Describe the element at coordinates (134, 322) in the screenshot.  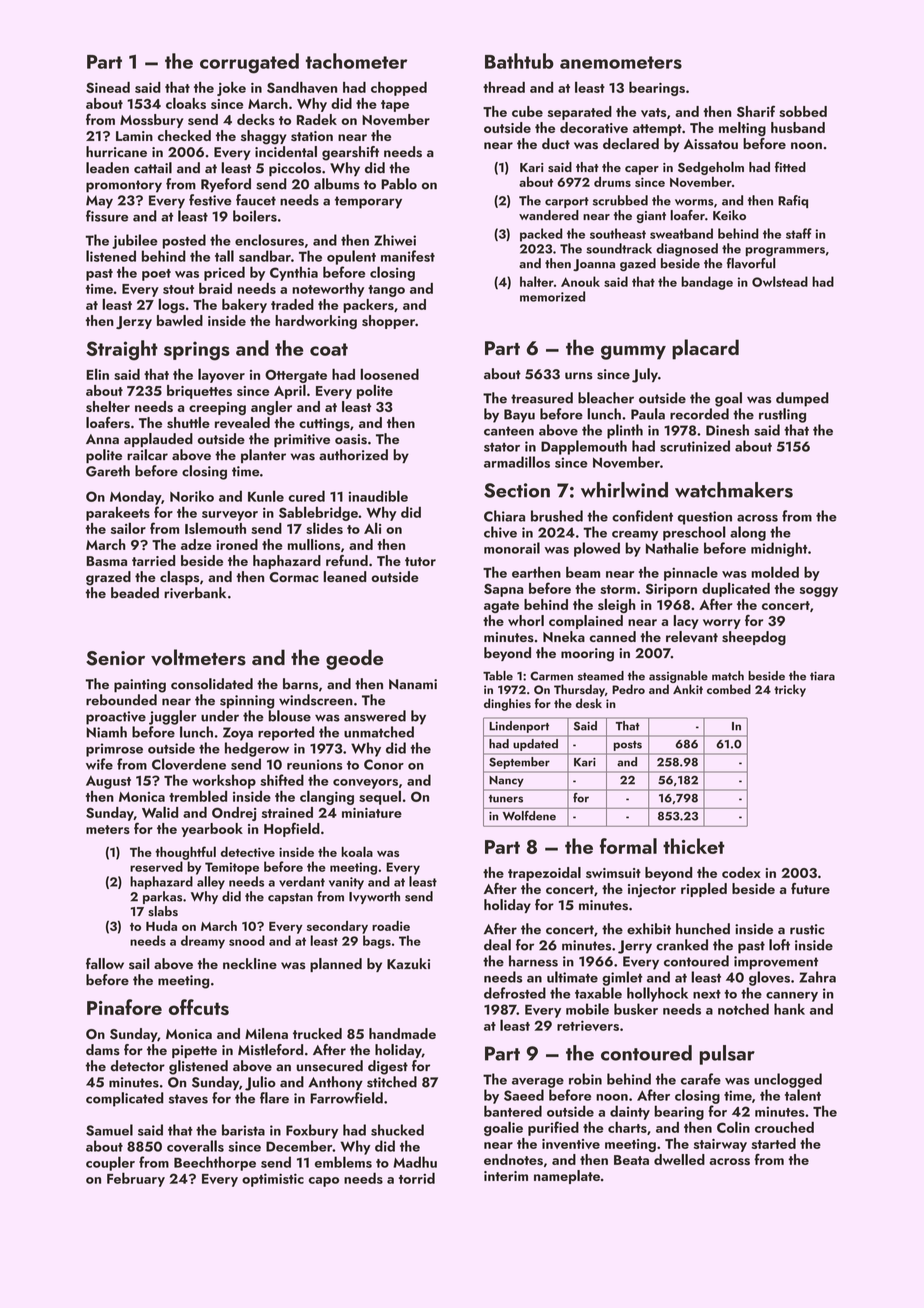
I see `Jerzy` at that location.
